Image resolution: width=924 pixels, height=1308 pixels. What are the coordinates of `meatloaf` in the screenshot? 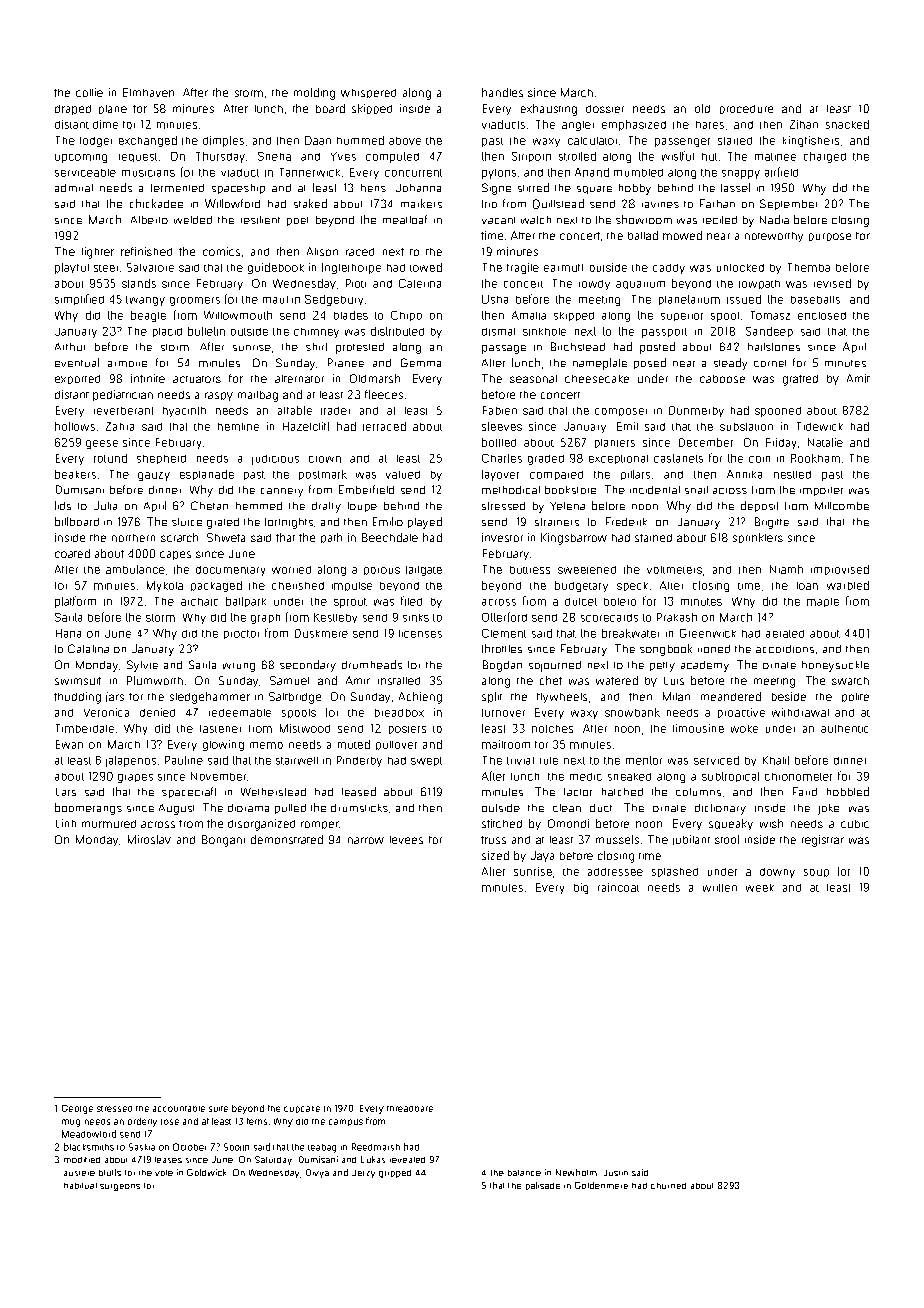 It's located at (405, 219).
